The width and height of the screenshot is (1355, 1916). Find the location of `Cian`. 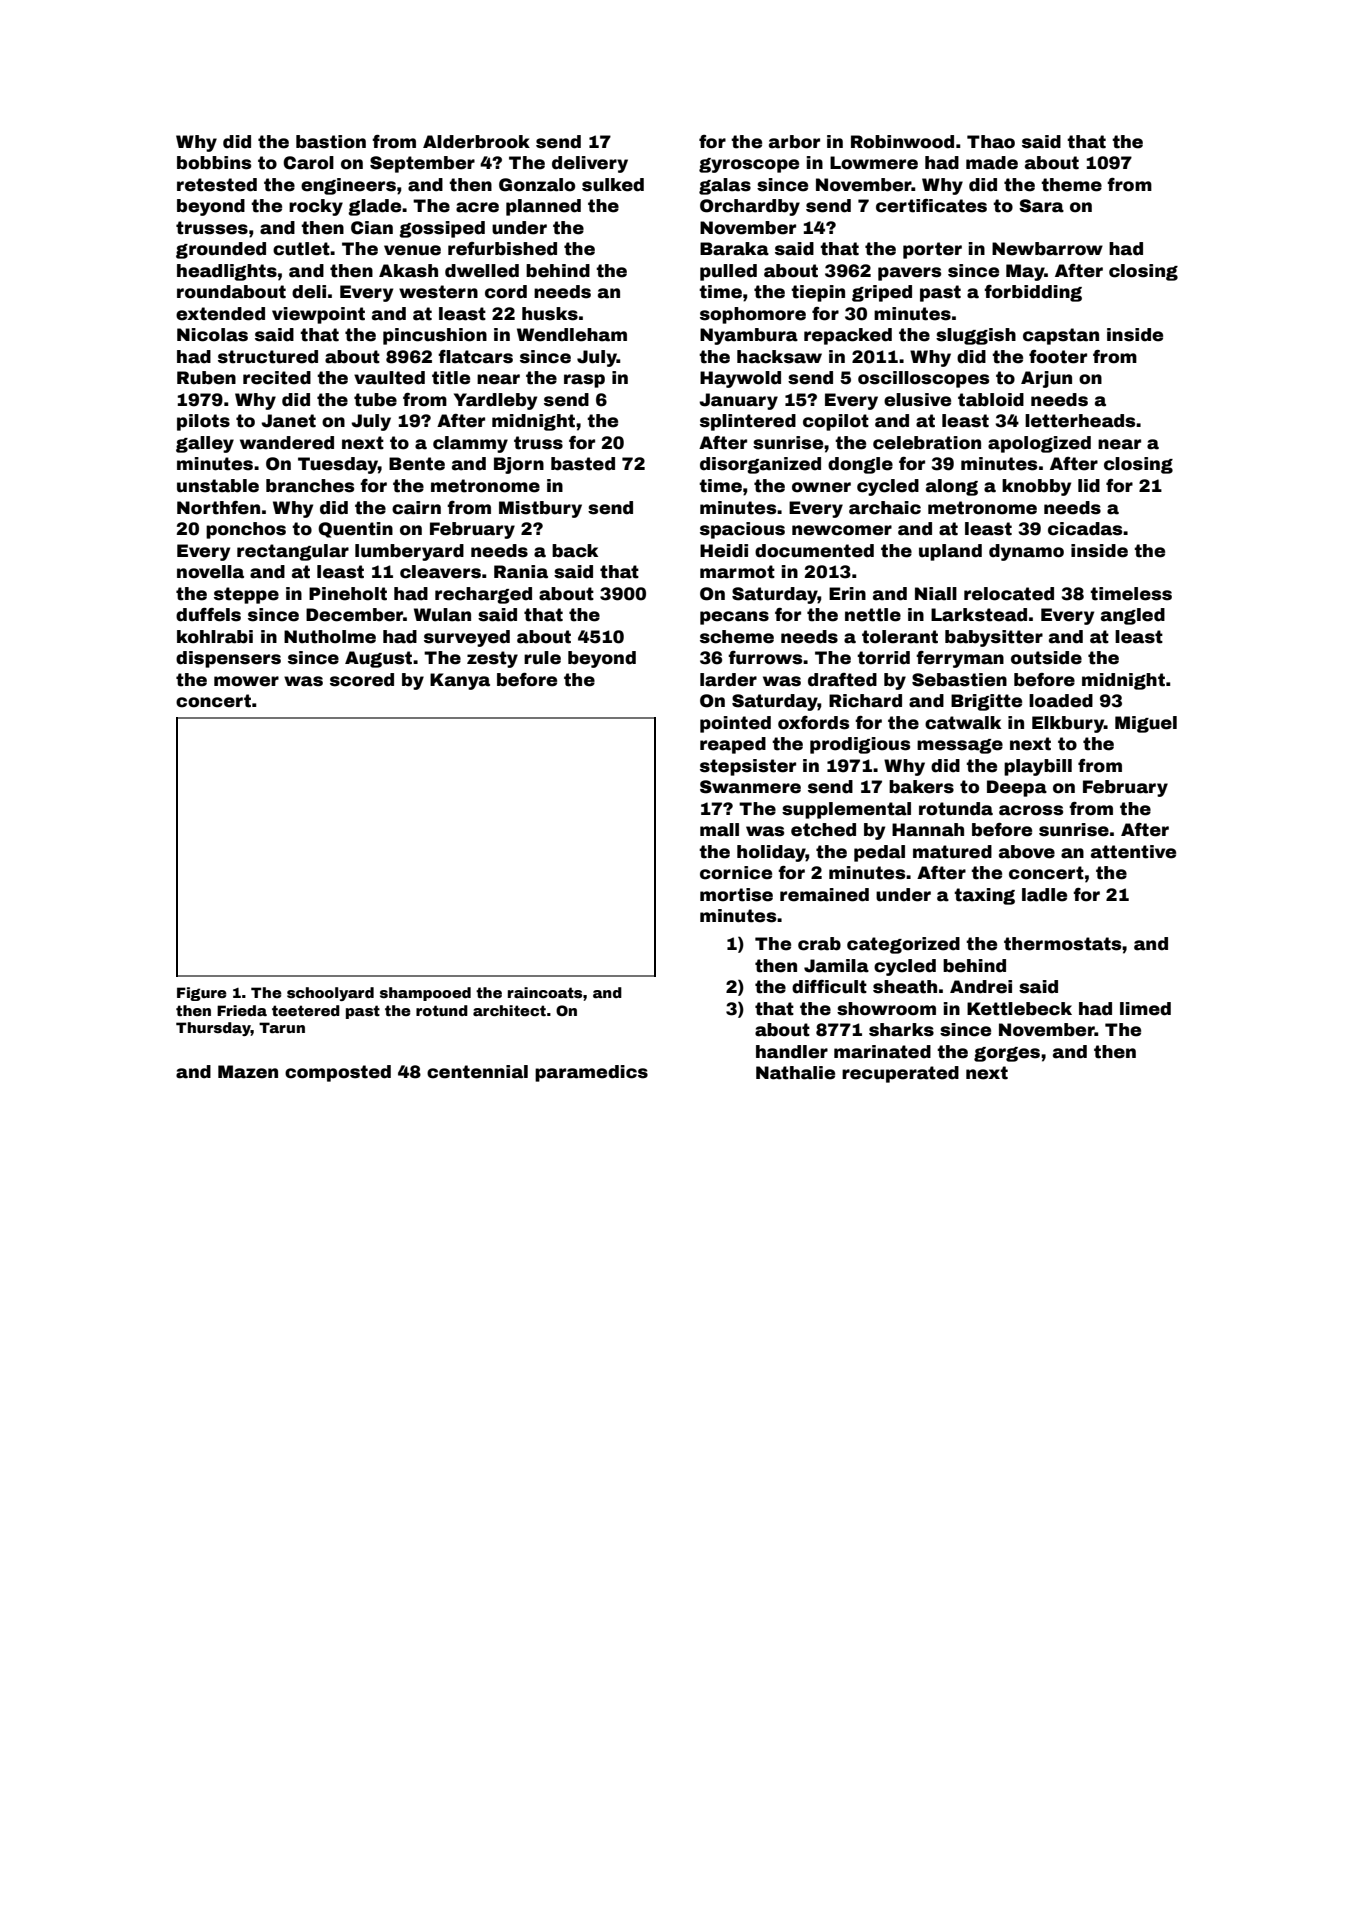

Cian is located at coordinates (372, 228).
